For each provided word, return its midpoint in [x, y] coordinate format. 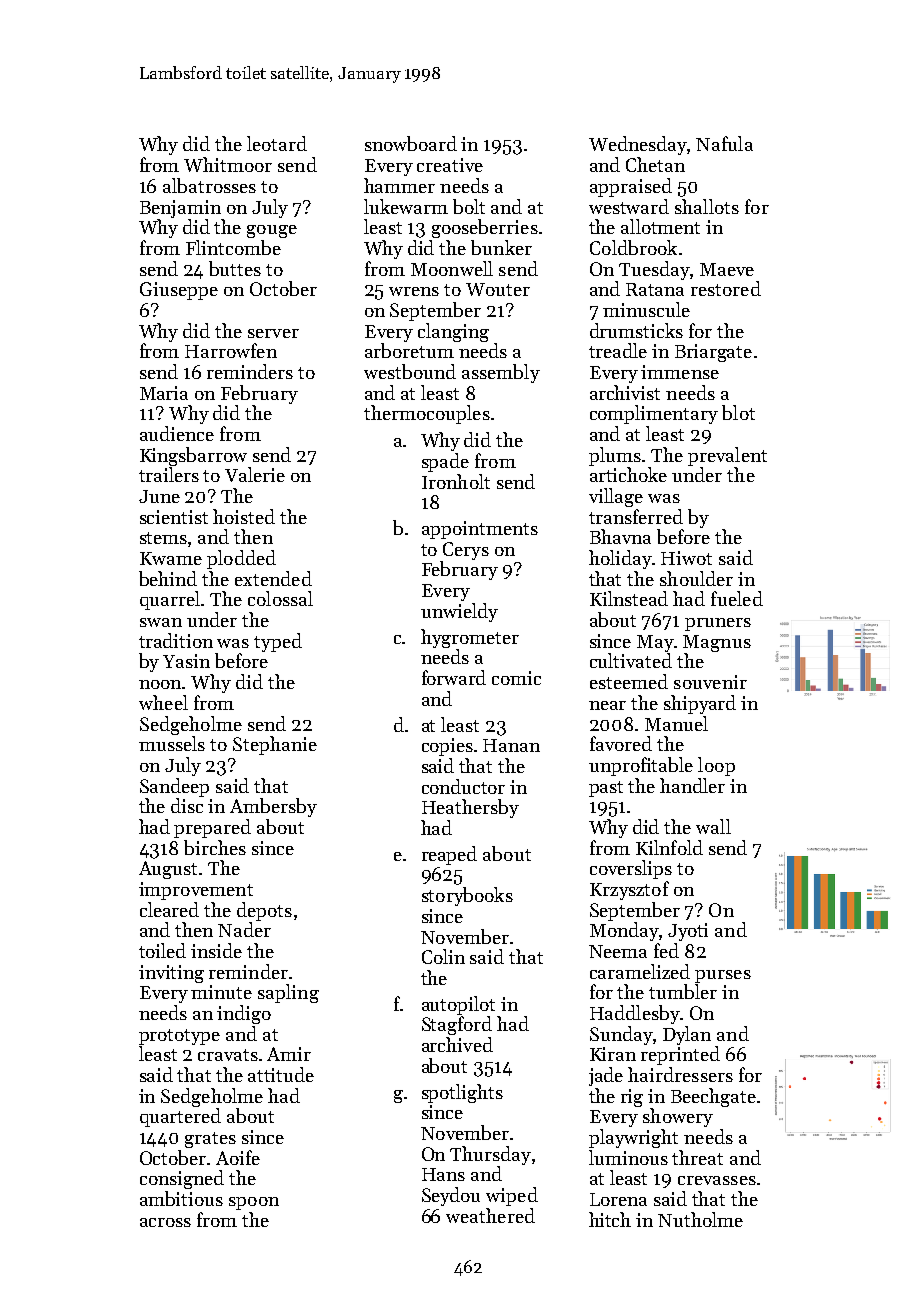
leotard [277, 143]
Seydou [451, 1196]
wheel [163, 702]
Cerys [466, 551]
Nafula [724, 143]
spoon [254, 1203]
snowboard [411, 143]
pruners [718, 624]
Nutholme [700, 1219]
